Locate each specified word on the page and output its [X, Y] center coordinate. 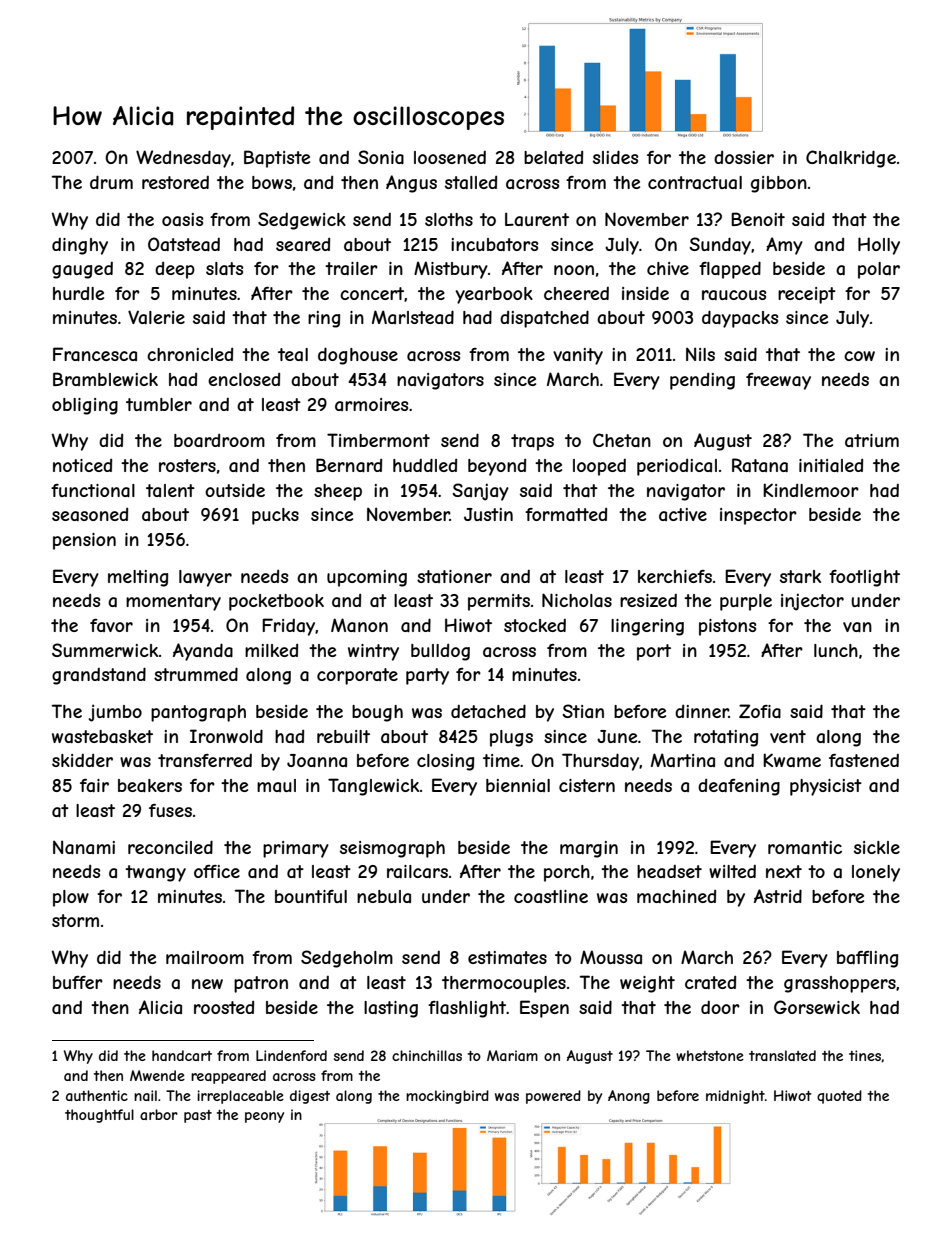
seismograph [392, 849]
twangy [155, 873]
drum [111, 182]
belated [553, 157]
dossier [744, 157]
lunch [836, 650]
